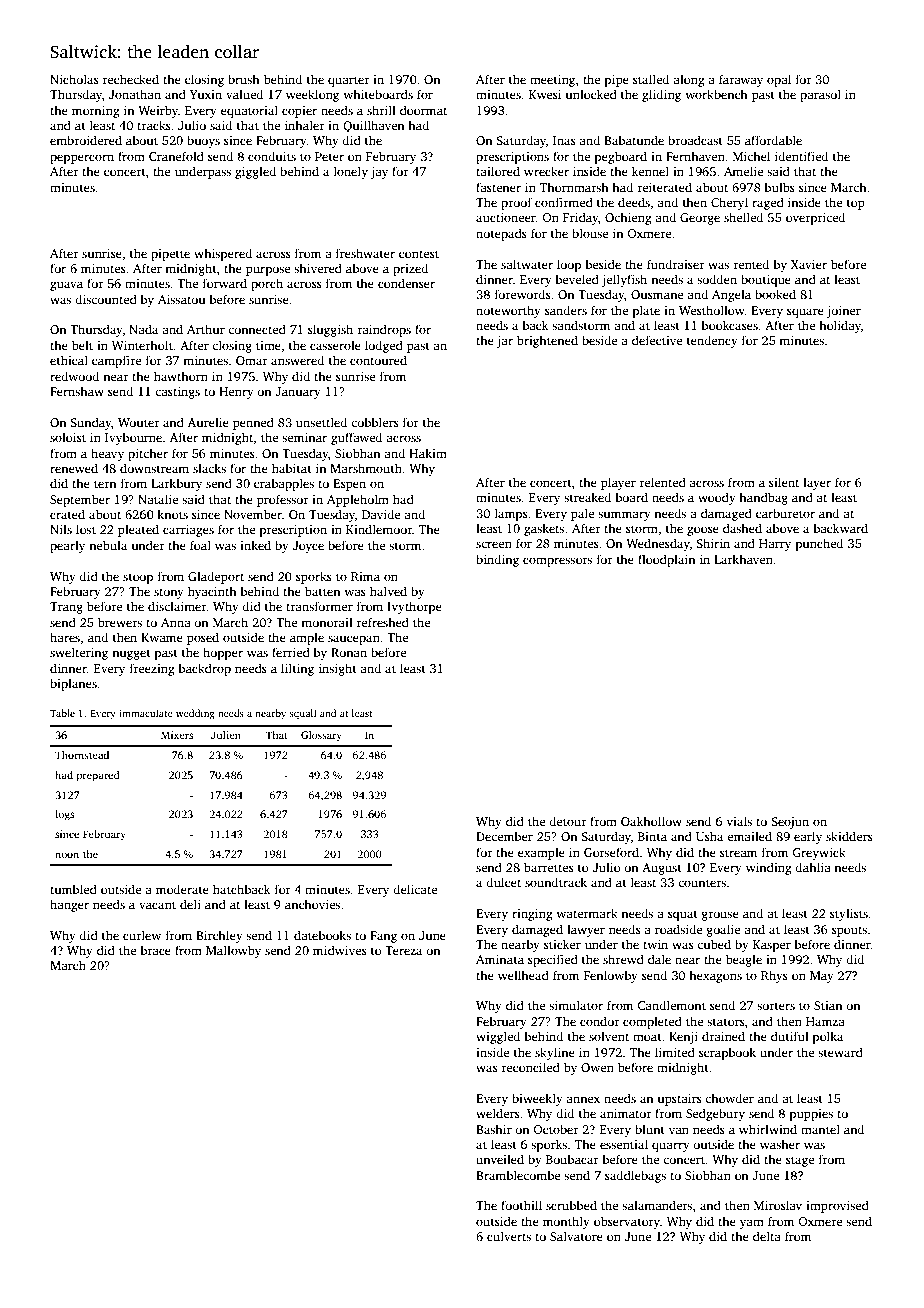 This document has width=924, height=1308. Describe the element at coordinates (321, 736) in the document. I see `Glossary` at that location.
